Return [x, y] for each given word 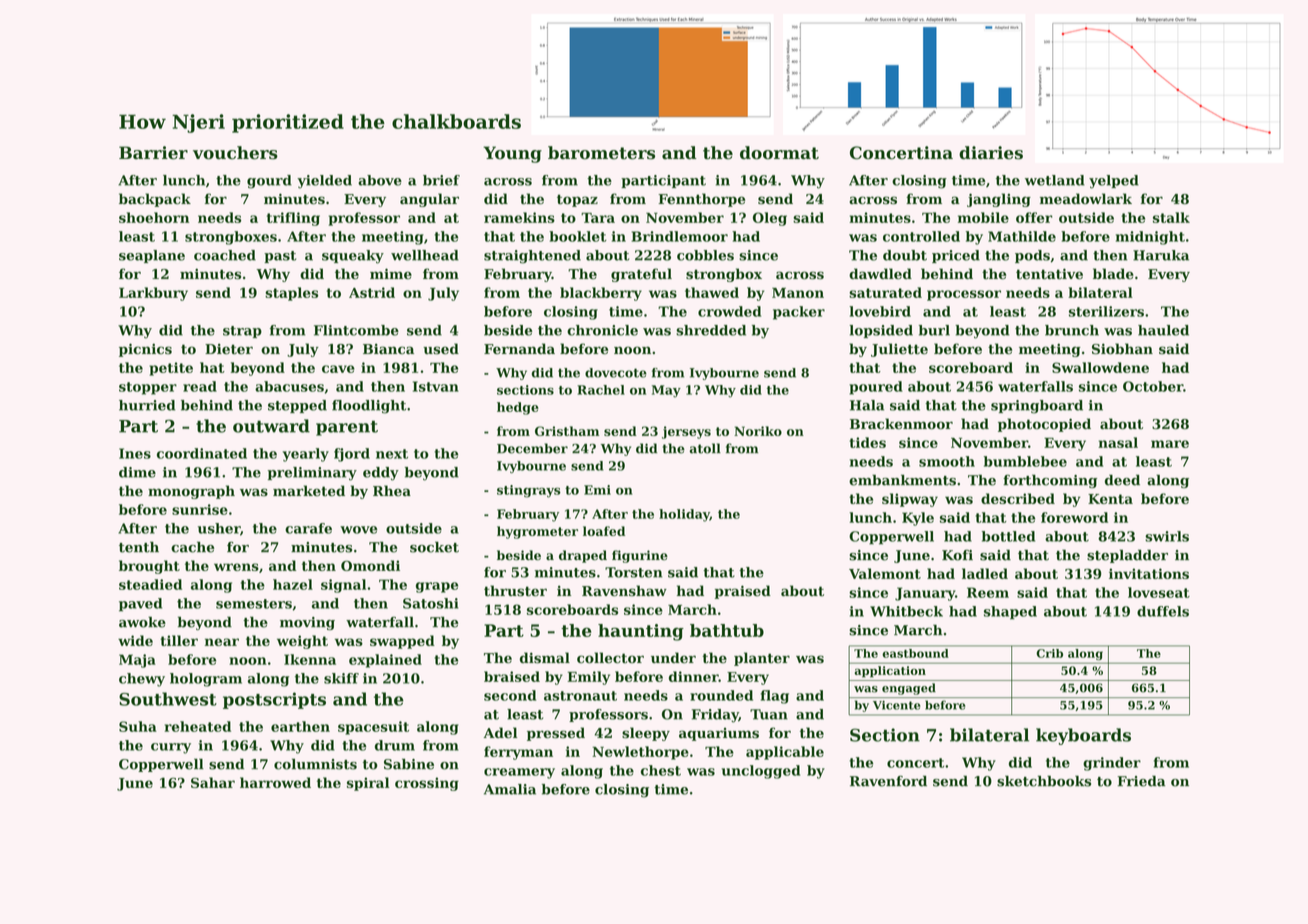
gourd [269, 182]
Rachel [601, 390]
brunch [1072, 330]
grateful [641, 275]
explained [385, 661]
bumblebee [1025, 461]
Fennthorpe [701, 200]
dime [137, 472]
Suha [138, 726]
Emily [588, 678]
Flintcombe [356, 330]
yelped [1114, 182]
